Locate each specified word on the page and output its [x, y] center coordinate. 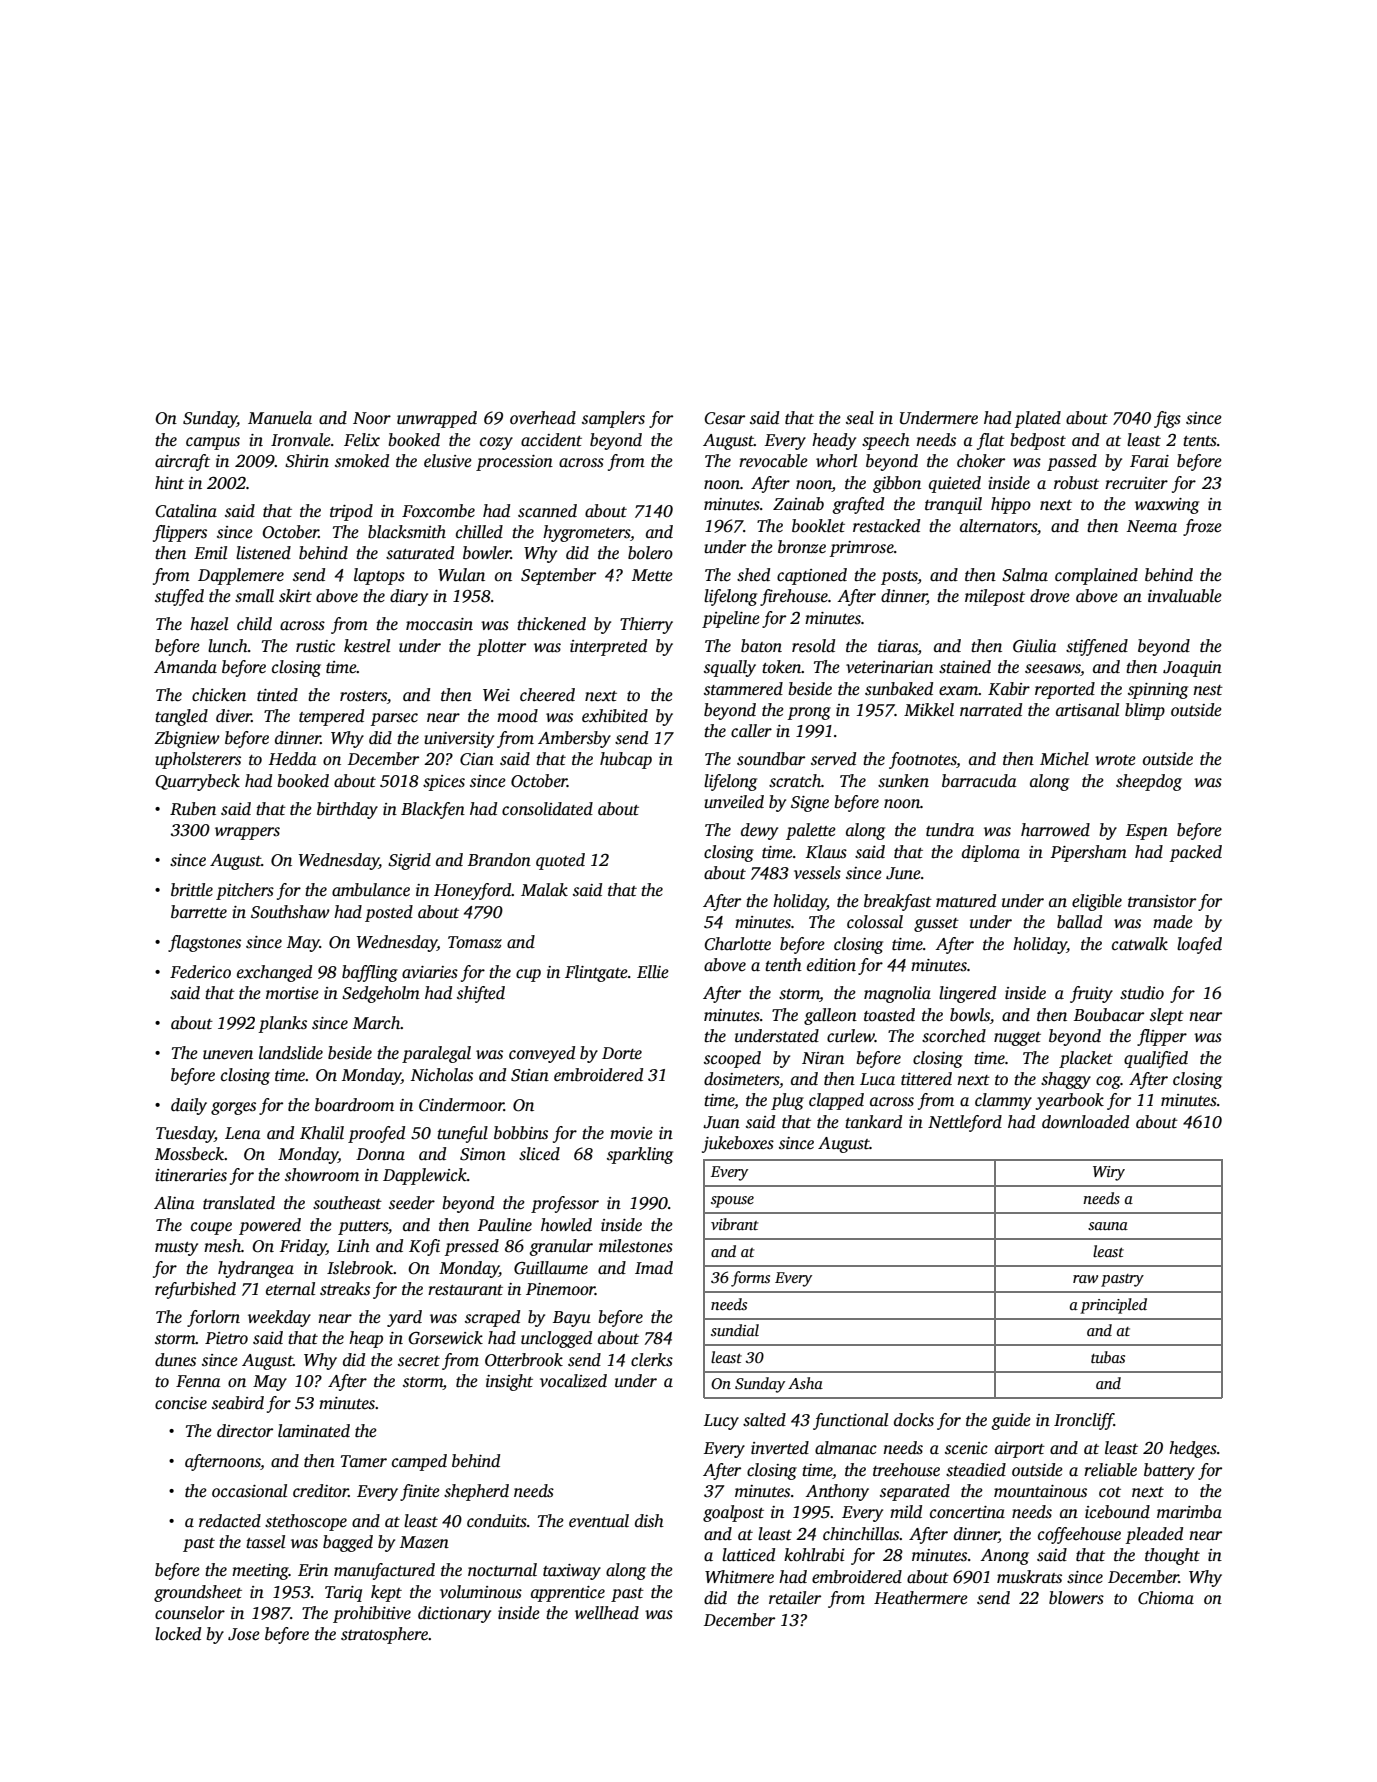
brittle [192, 890]
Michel [1064, 759]
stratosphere [384, 1635]
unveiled [734, 802]
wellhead [607, 1613]
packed [1195, 853]
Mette [652, 575]
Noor [372, 418]
